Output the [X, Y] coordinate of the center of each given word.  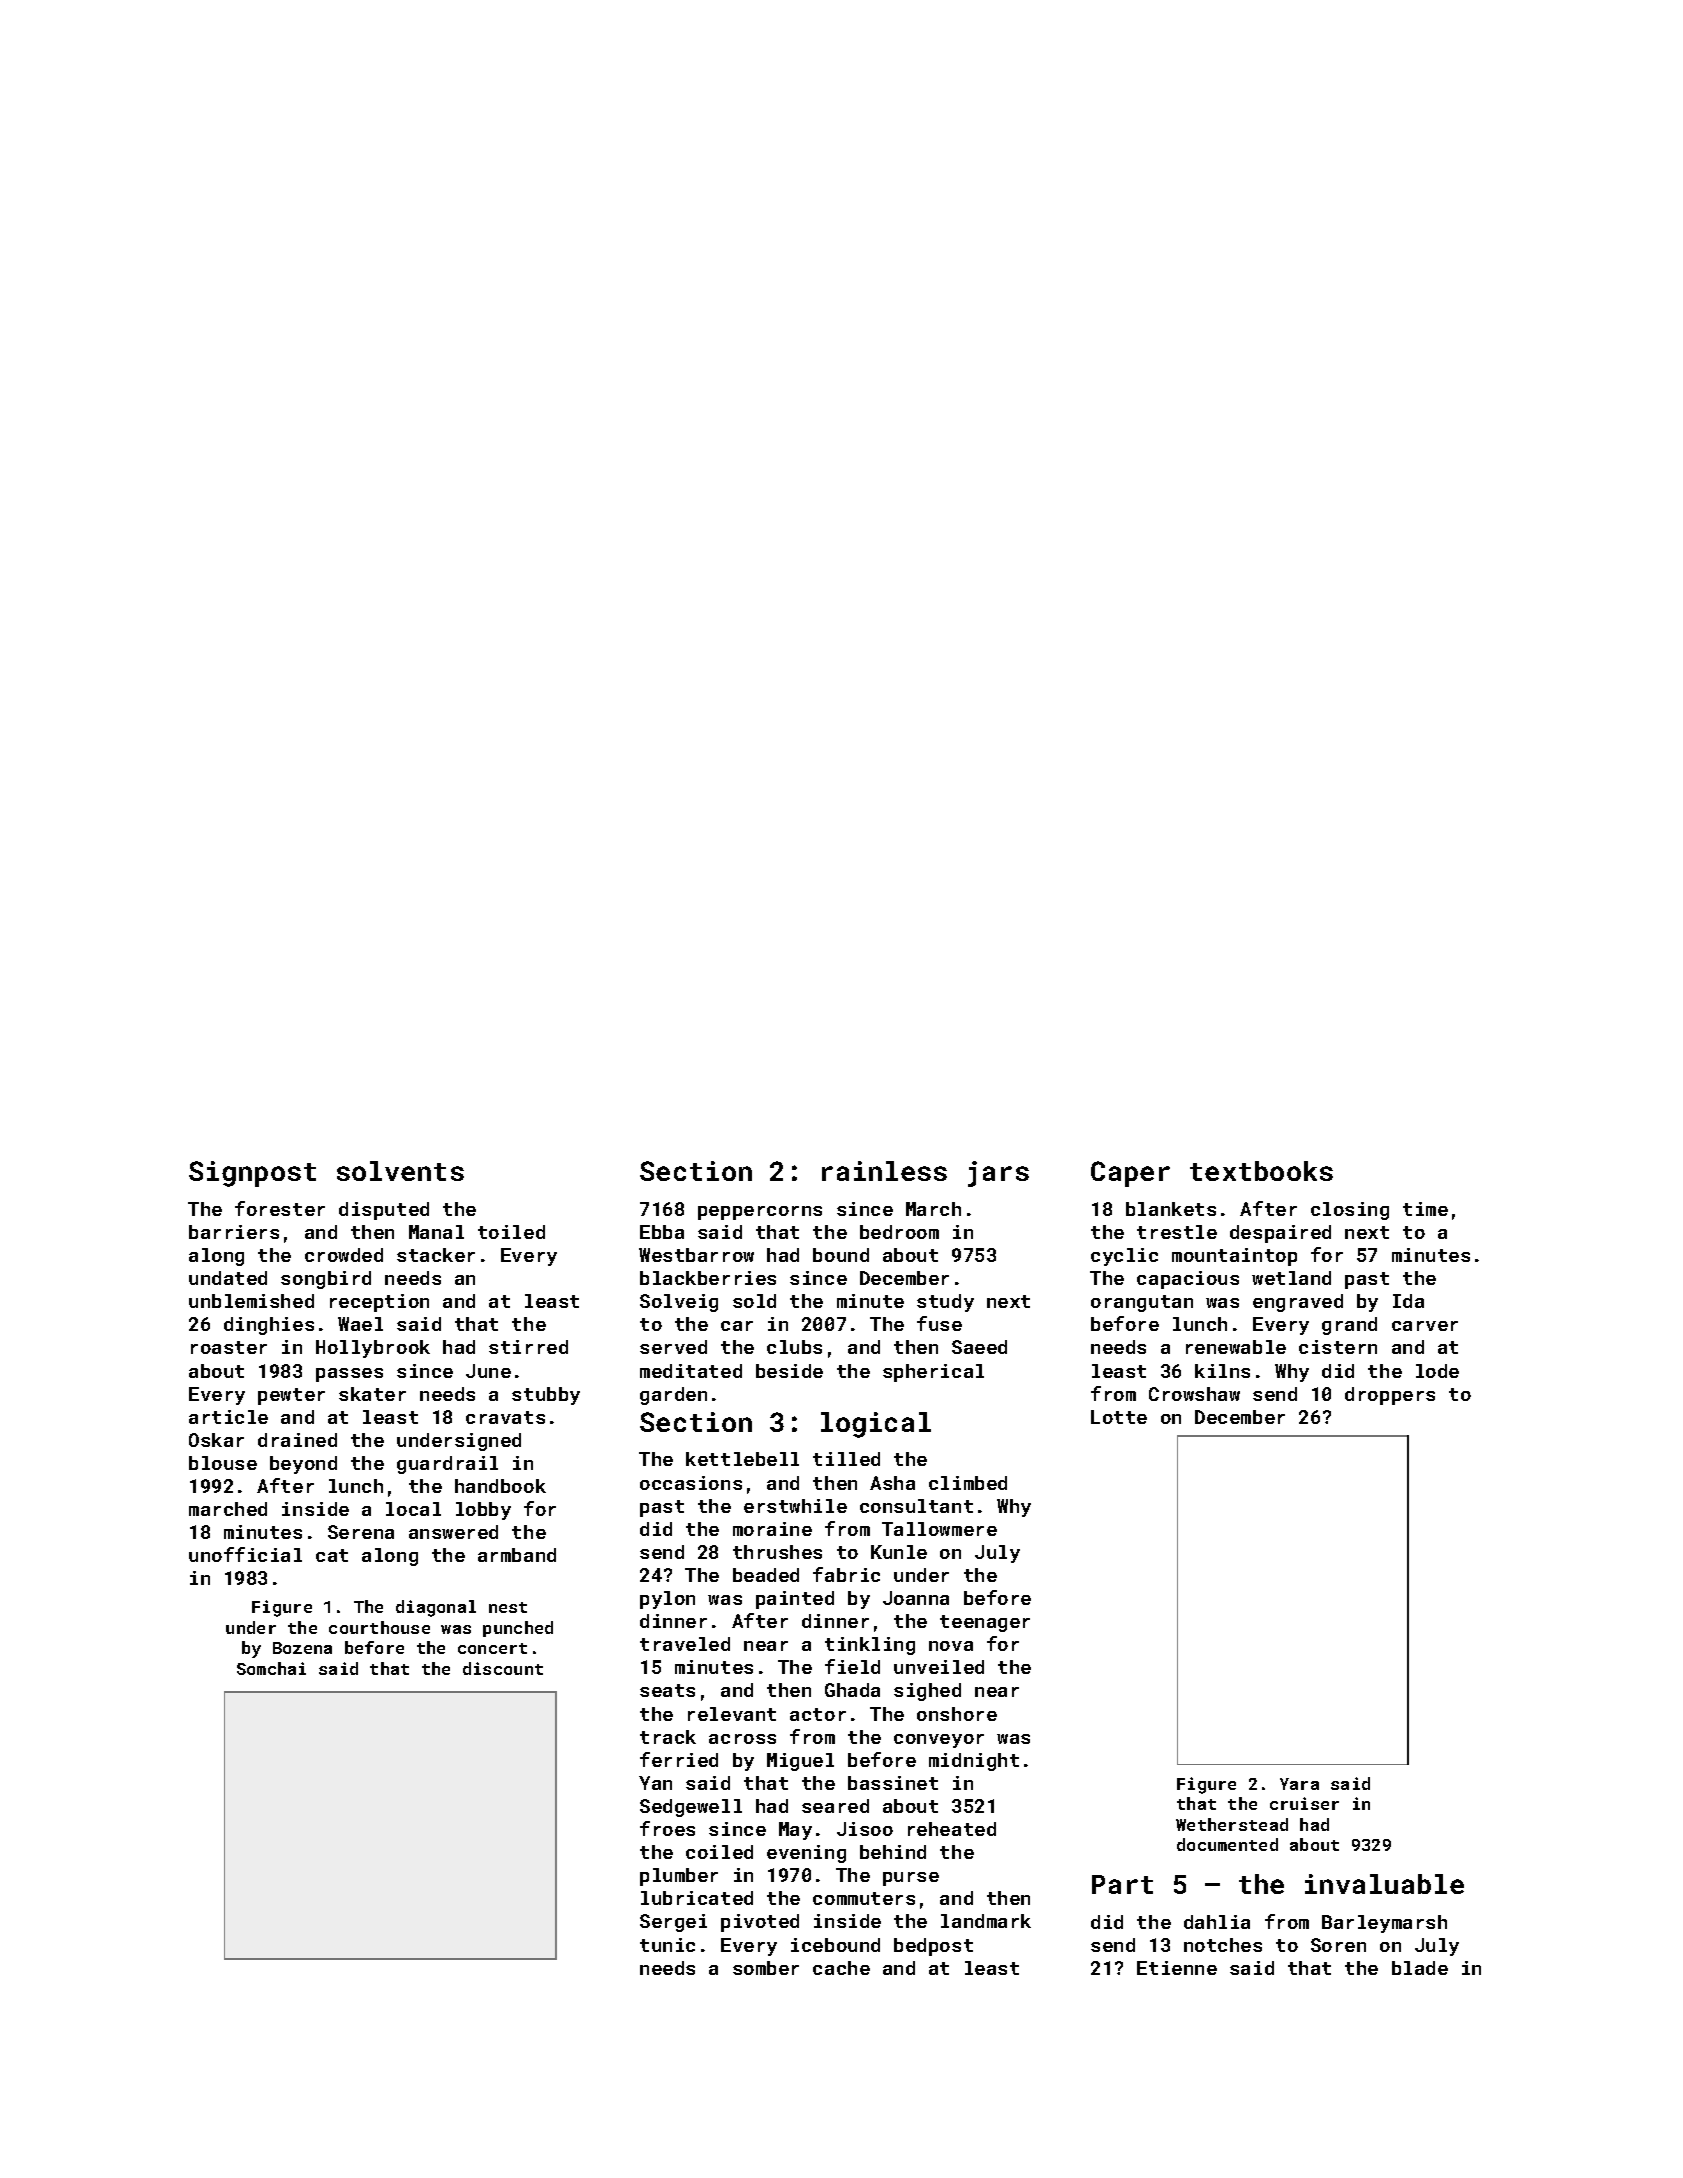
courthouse [379, 1627]
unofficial [245, 1554]
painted [795, 1600]
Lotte [1119, 1417]
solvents [400, 1171]
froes [667, 1828]
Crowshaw [1194, 1394]
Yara [1299, 1784]
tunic [667, 1945]
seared [835, 1806]
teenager [985, 1623]
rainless [884, 1171]
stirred [528, 1347]
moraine [772, 1529]
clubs [794, 1347]
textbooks [1261, 1171]
